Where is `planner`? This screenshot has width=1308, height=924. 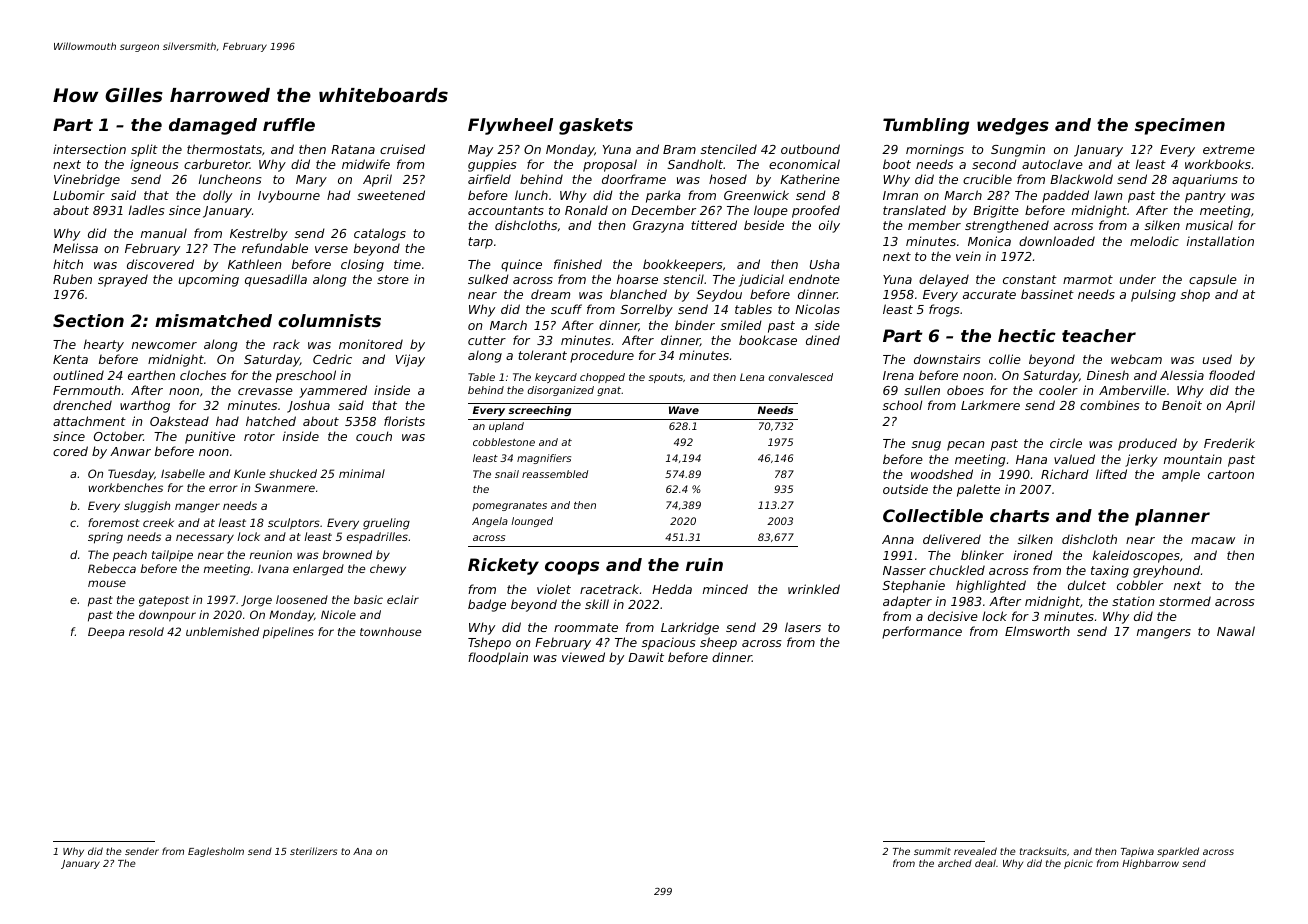
planner is located at coordinates (1172, 517).
